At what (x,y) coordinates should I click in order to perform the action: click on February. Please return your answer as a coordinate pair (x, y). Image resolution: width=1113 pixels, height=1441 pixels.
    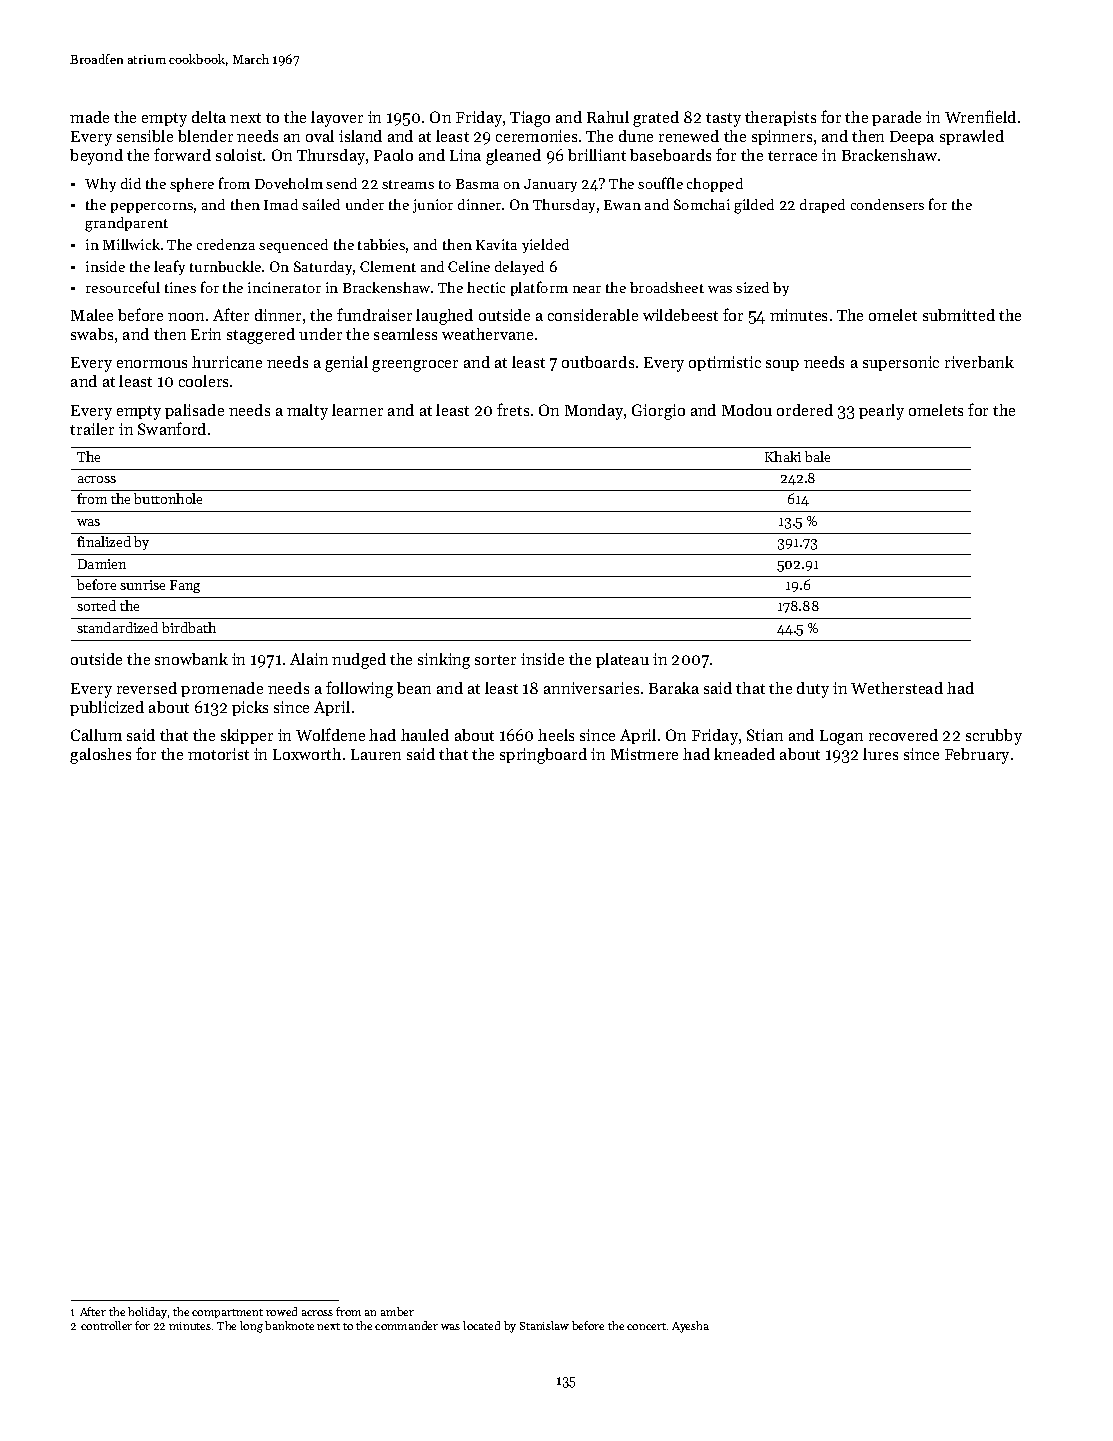
    Looking at the image, I should click on (977, 756).
